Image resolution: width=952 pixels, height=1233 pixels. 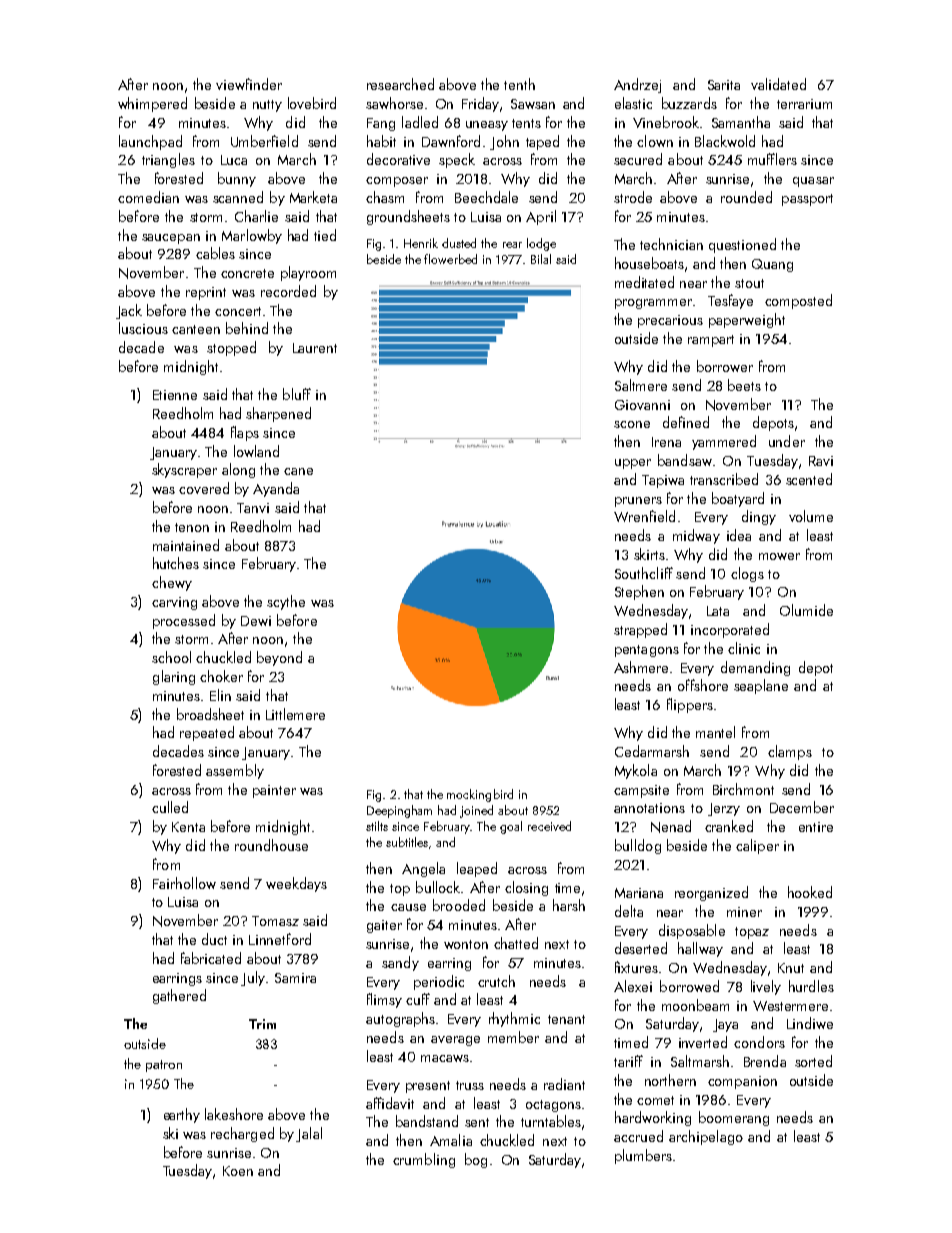 What do you see at coordinates (249, 84) in the document?
I see `viewfinder` at bounding box center [249, 84].
